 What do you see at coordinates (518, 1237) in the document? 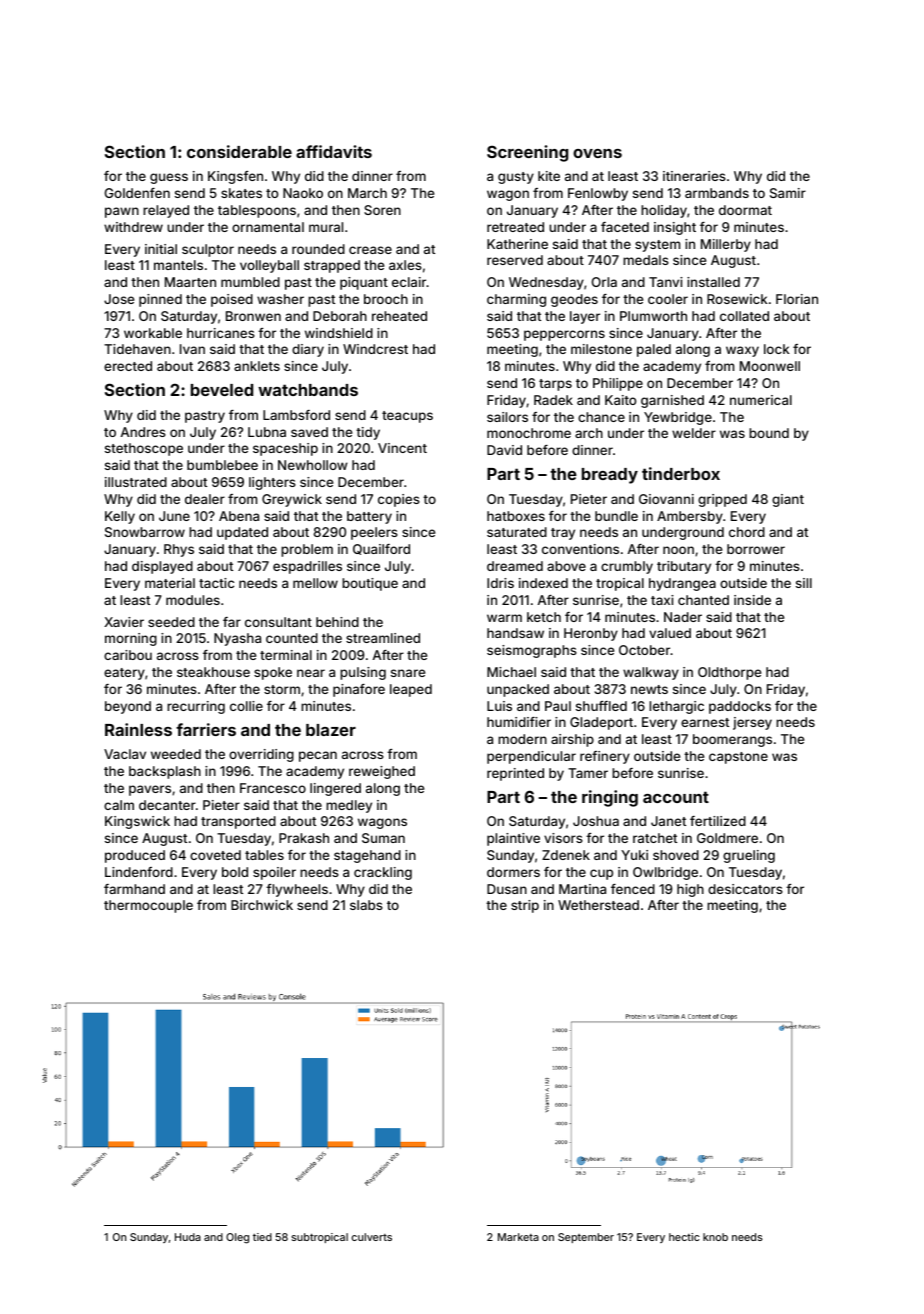
I see `Marketa` at bounding box center [518, 1237].
